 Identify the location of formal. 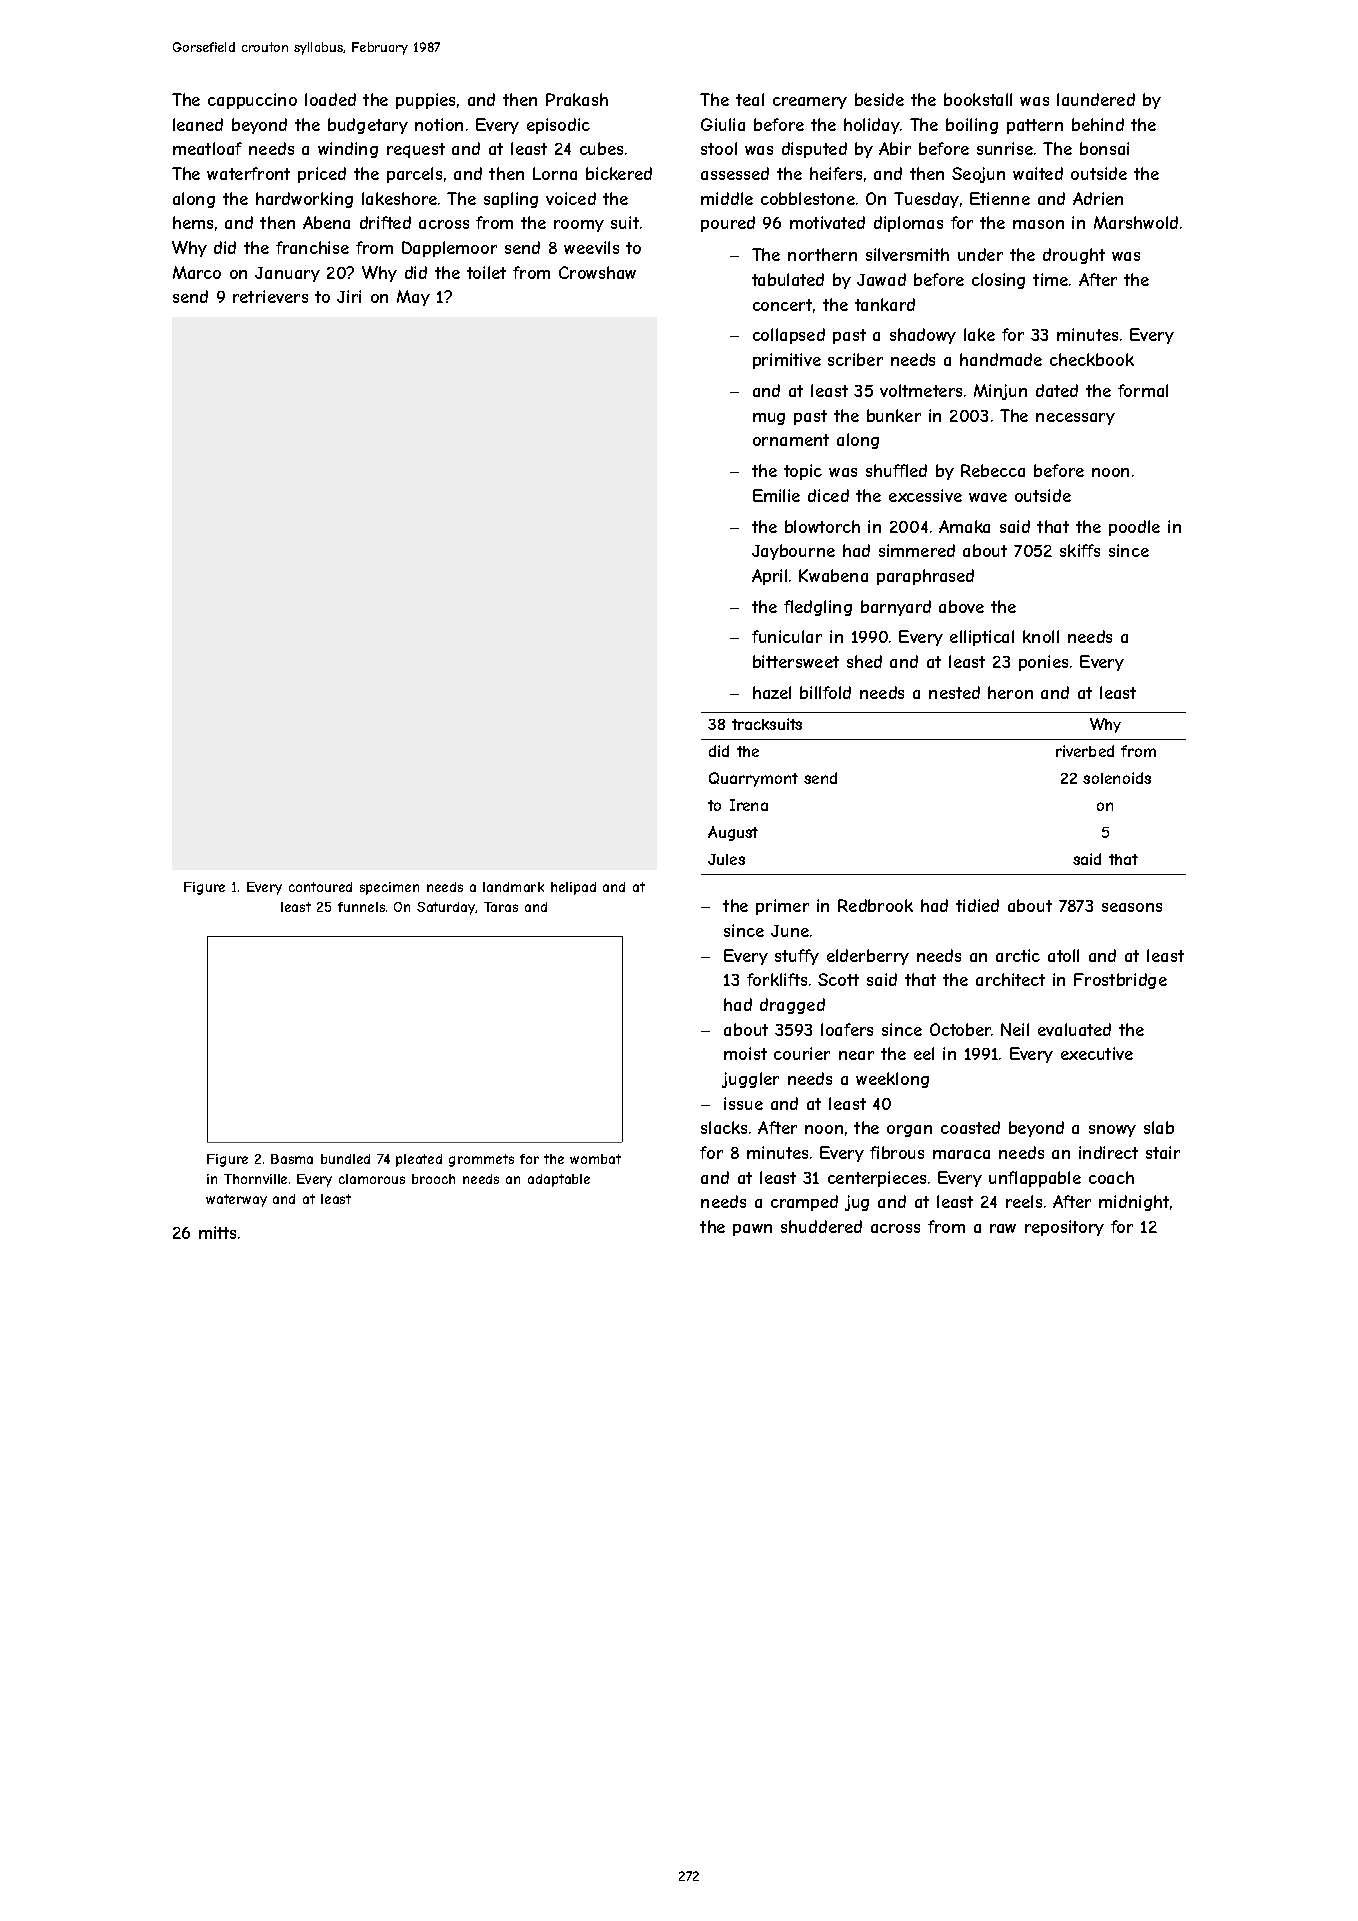
(1143, 390).
